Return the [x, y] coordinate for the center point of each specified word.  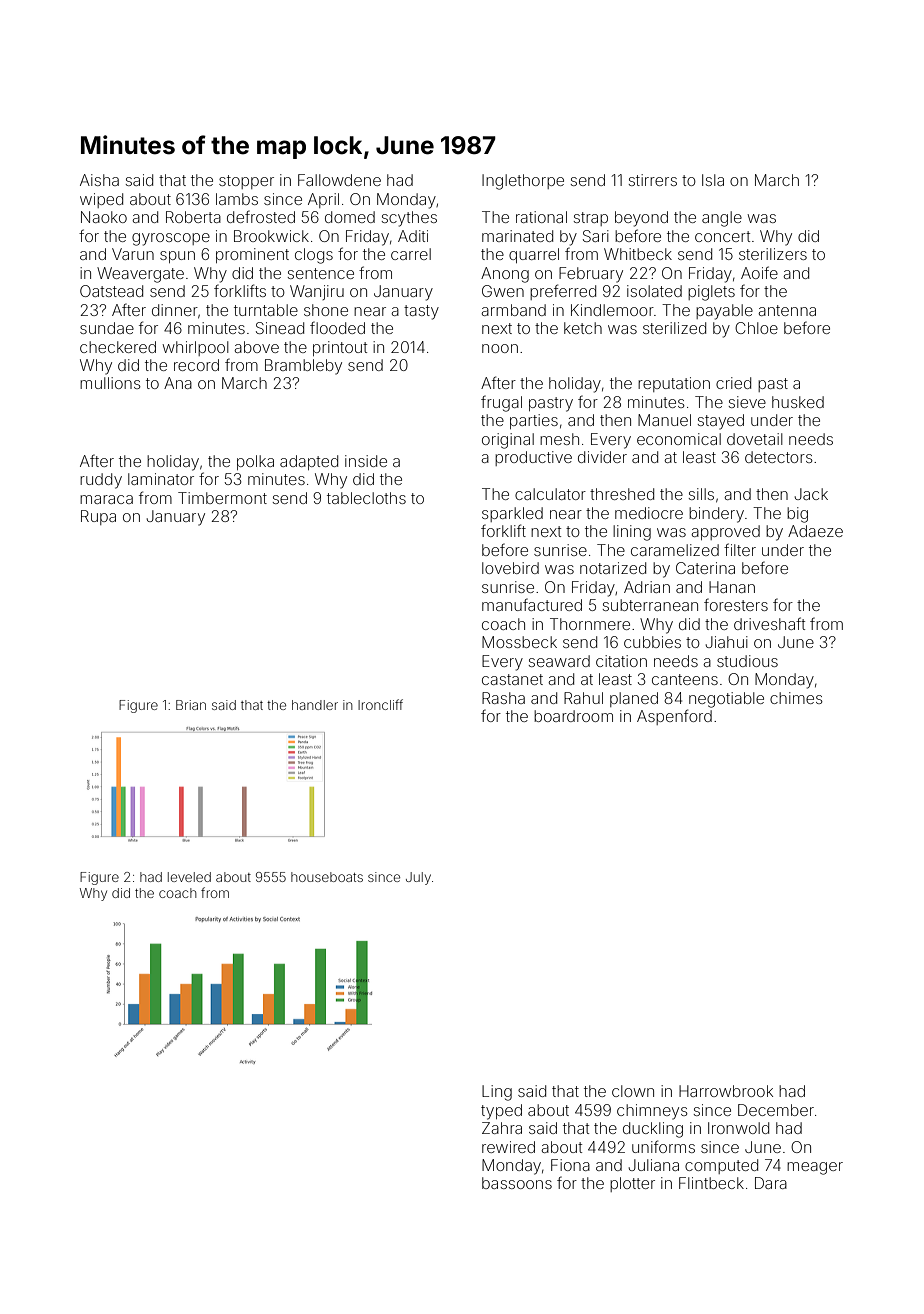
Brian [191, 705]
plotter [632, 1184]
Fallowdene [339, 180]
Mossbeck [519, 642]
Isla [713, 180]
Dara [771, 1183]
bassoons [517, 1183]
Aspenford [674, 717]
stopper [246, 182]
